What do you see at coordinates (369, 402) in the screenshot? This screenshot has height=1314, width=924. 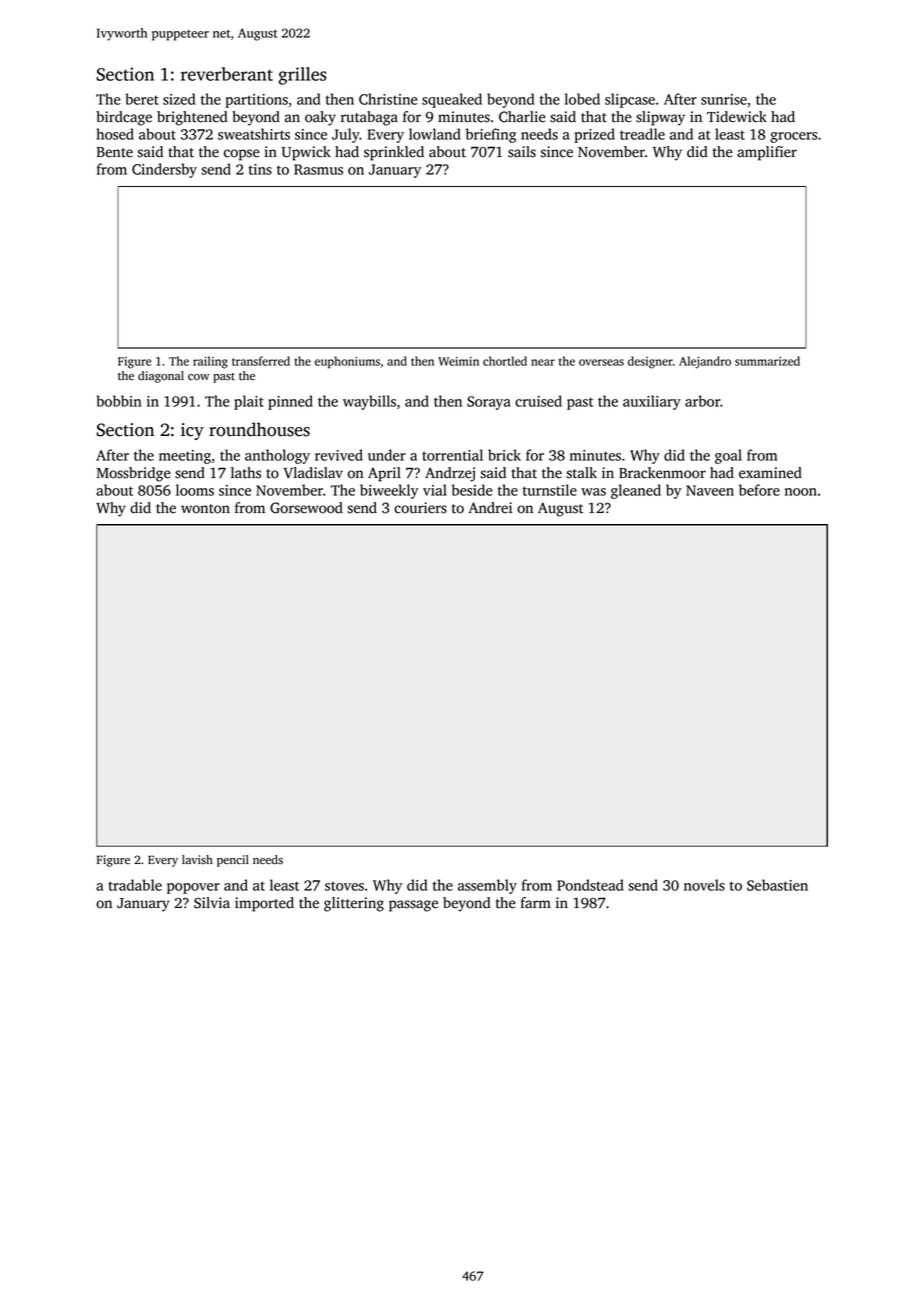 I see `waybills` at bounding box center [369, 402].
